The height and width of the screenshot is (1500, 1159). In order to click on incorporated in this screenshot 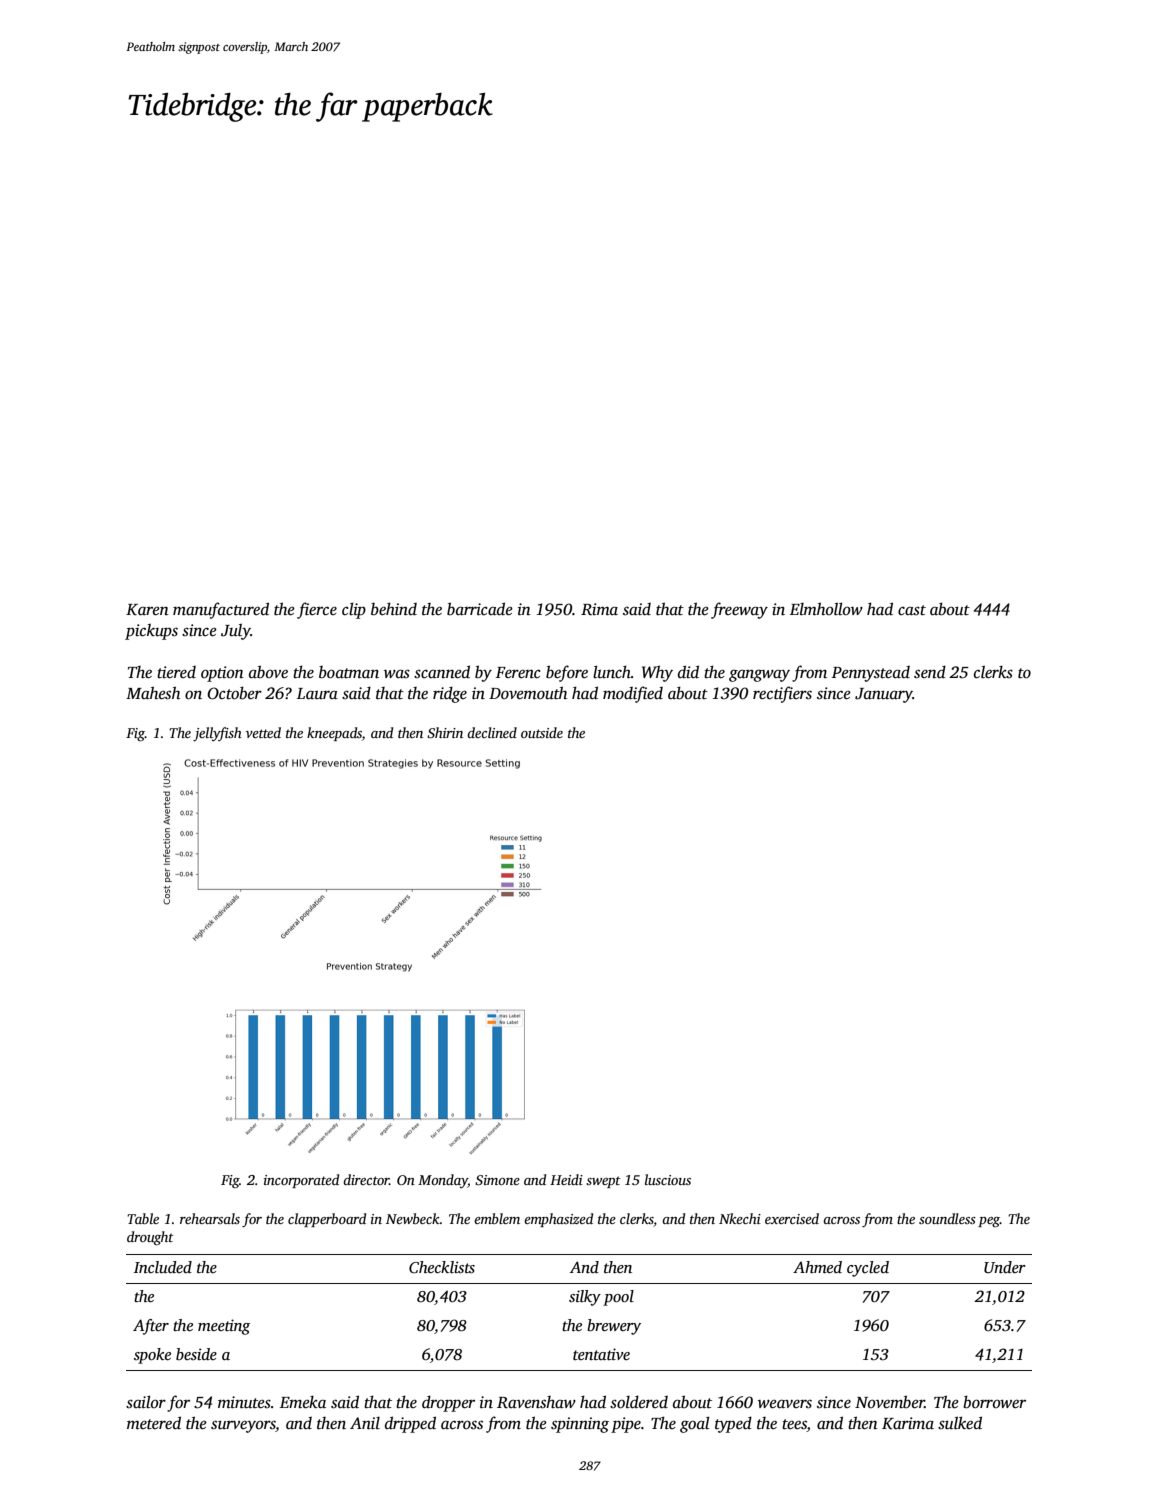, I will do `click(301, 1181)`.
